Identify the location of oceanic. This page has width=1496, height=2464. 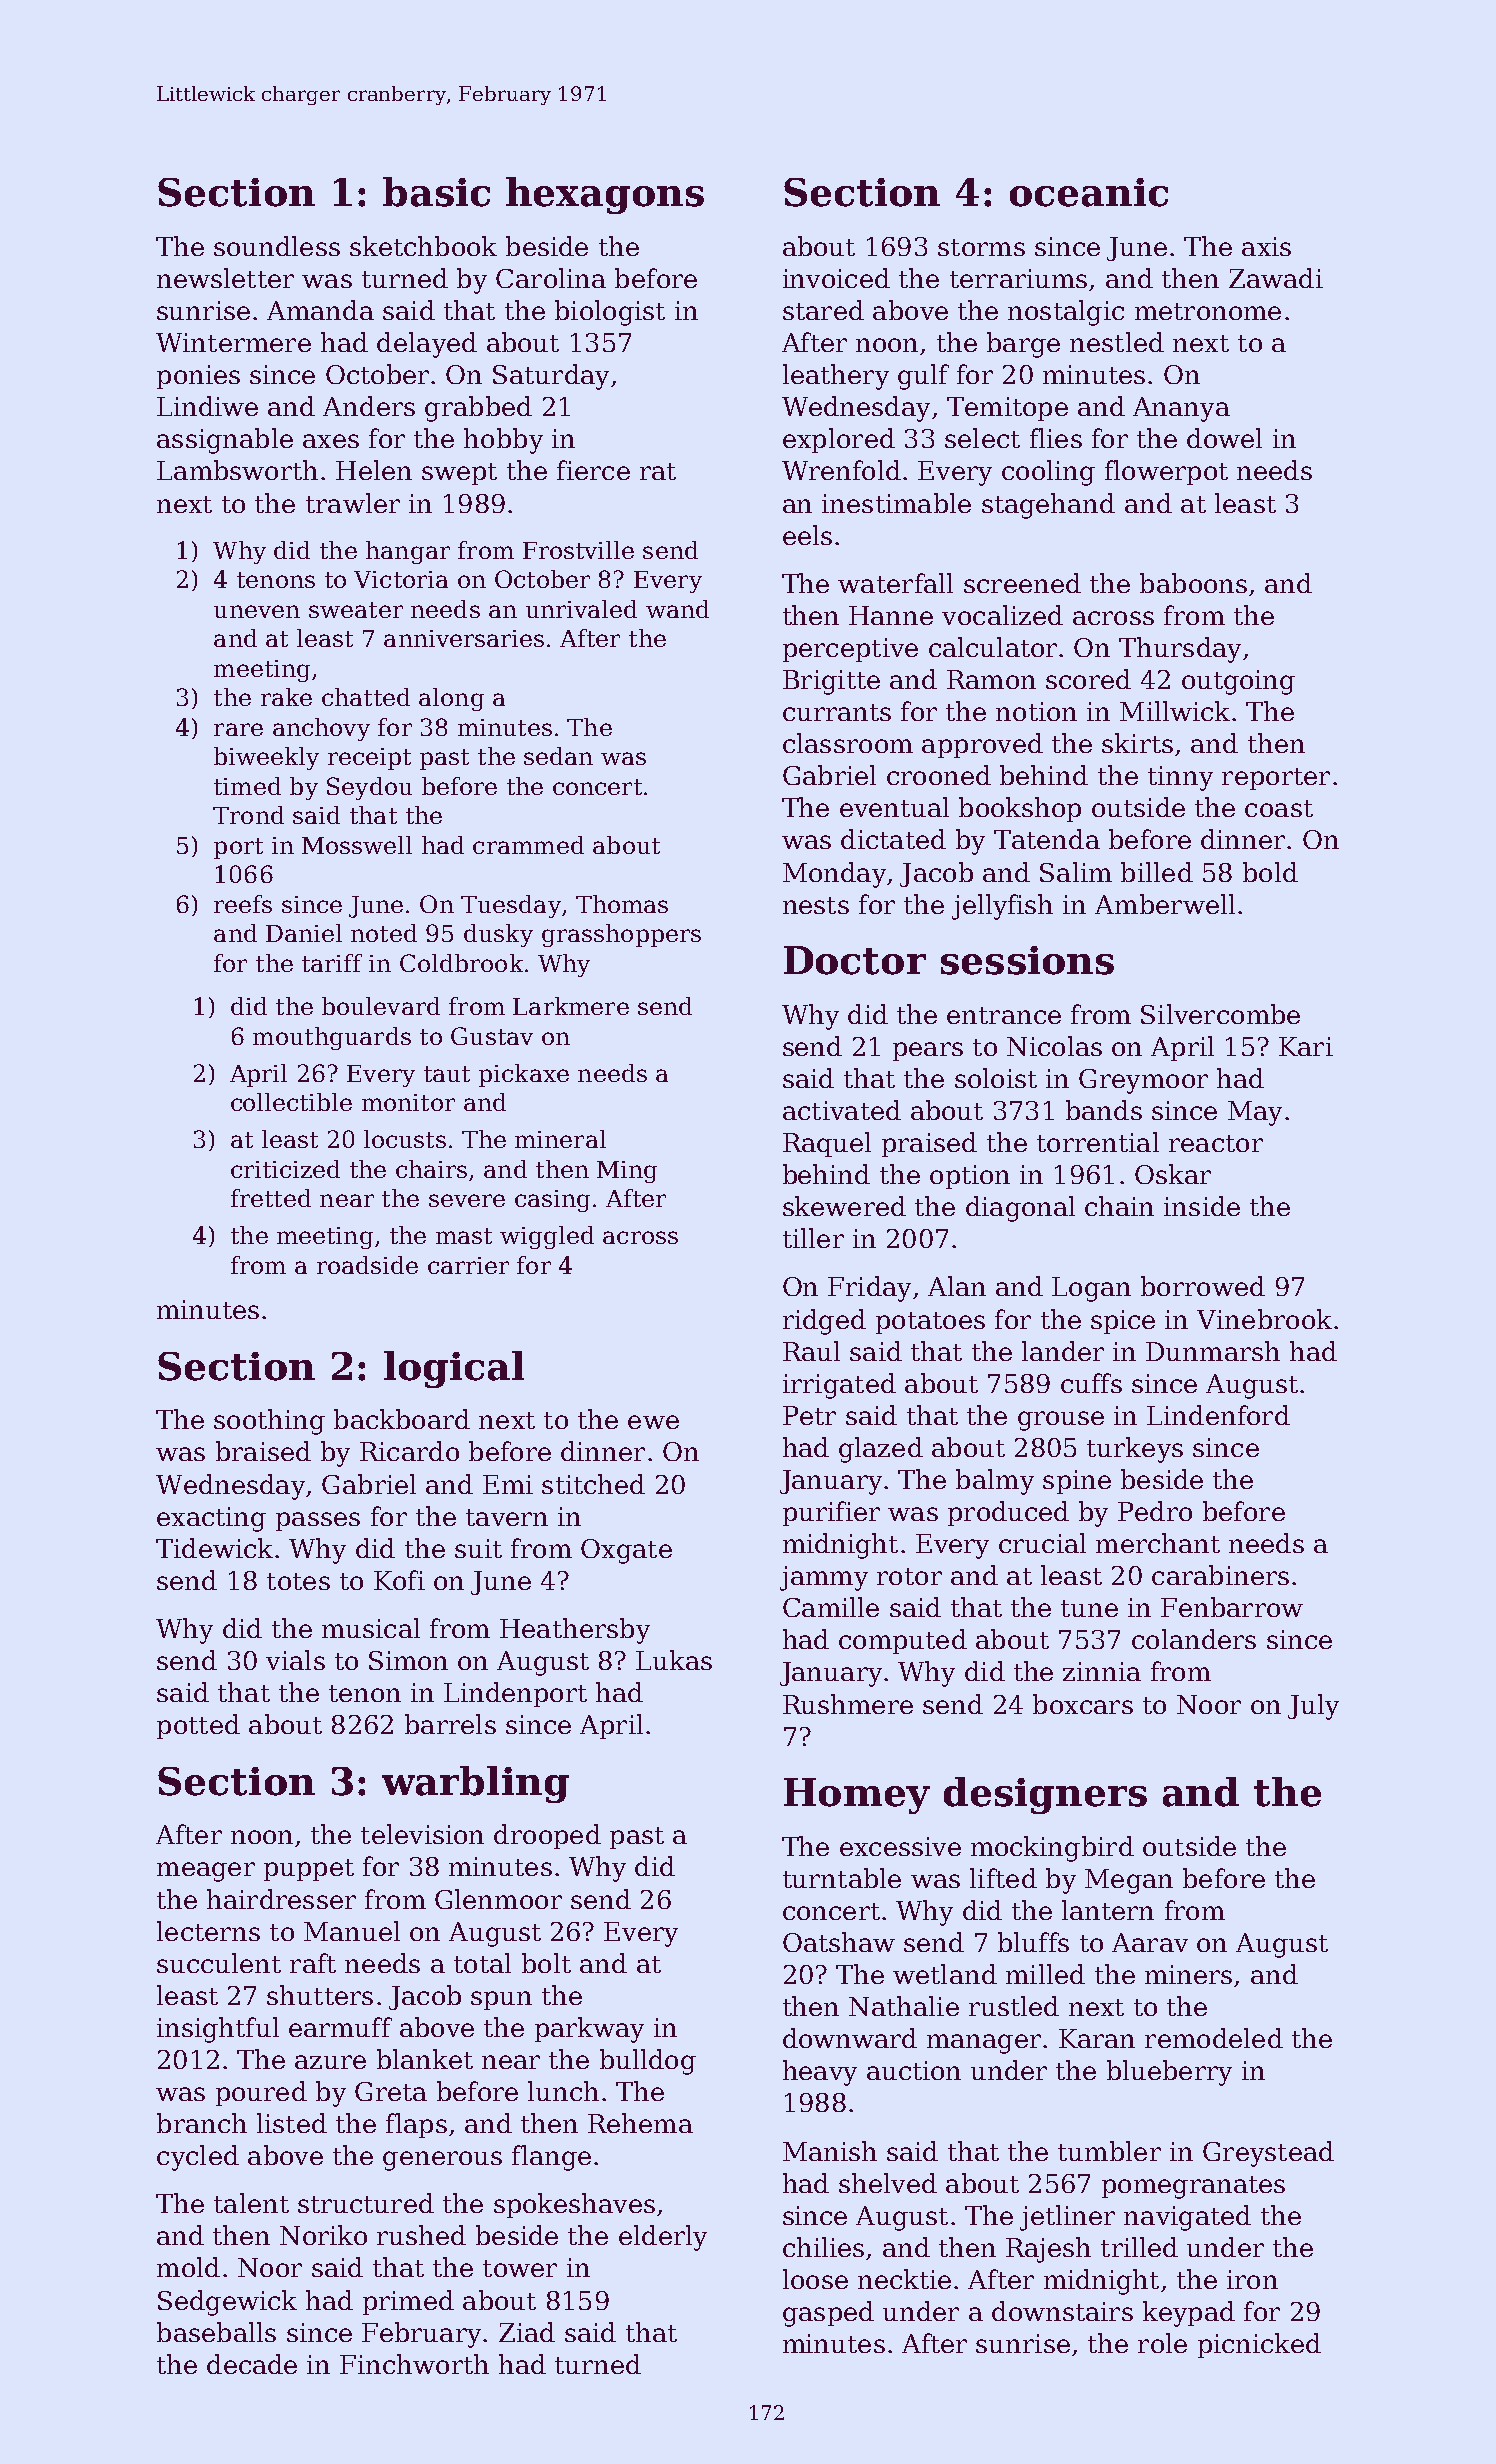
(1089, 192).
